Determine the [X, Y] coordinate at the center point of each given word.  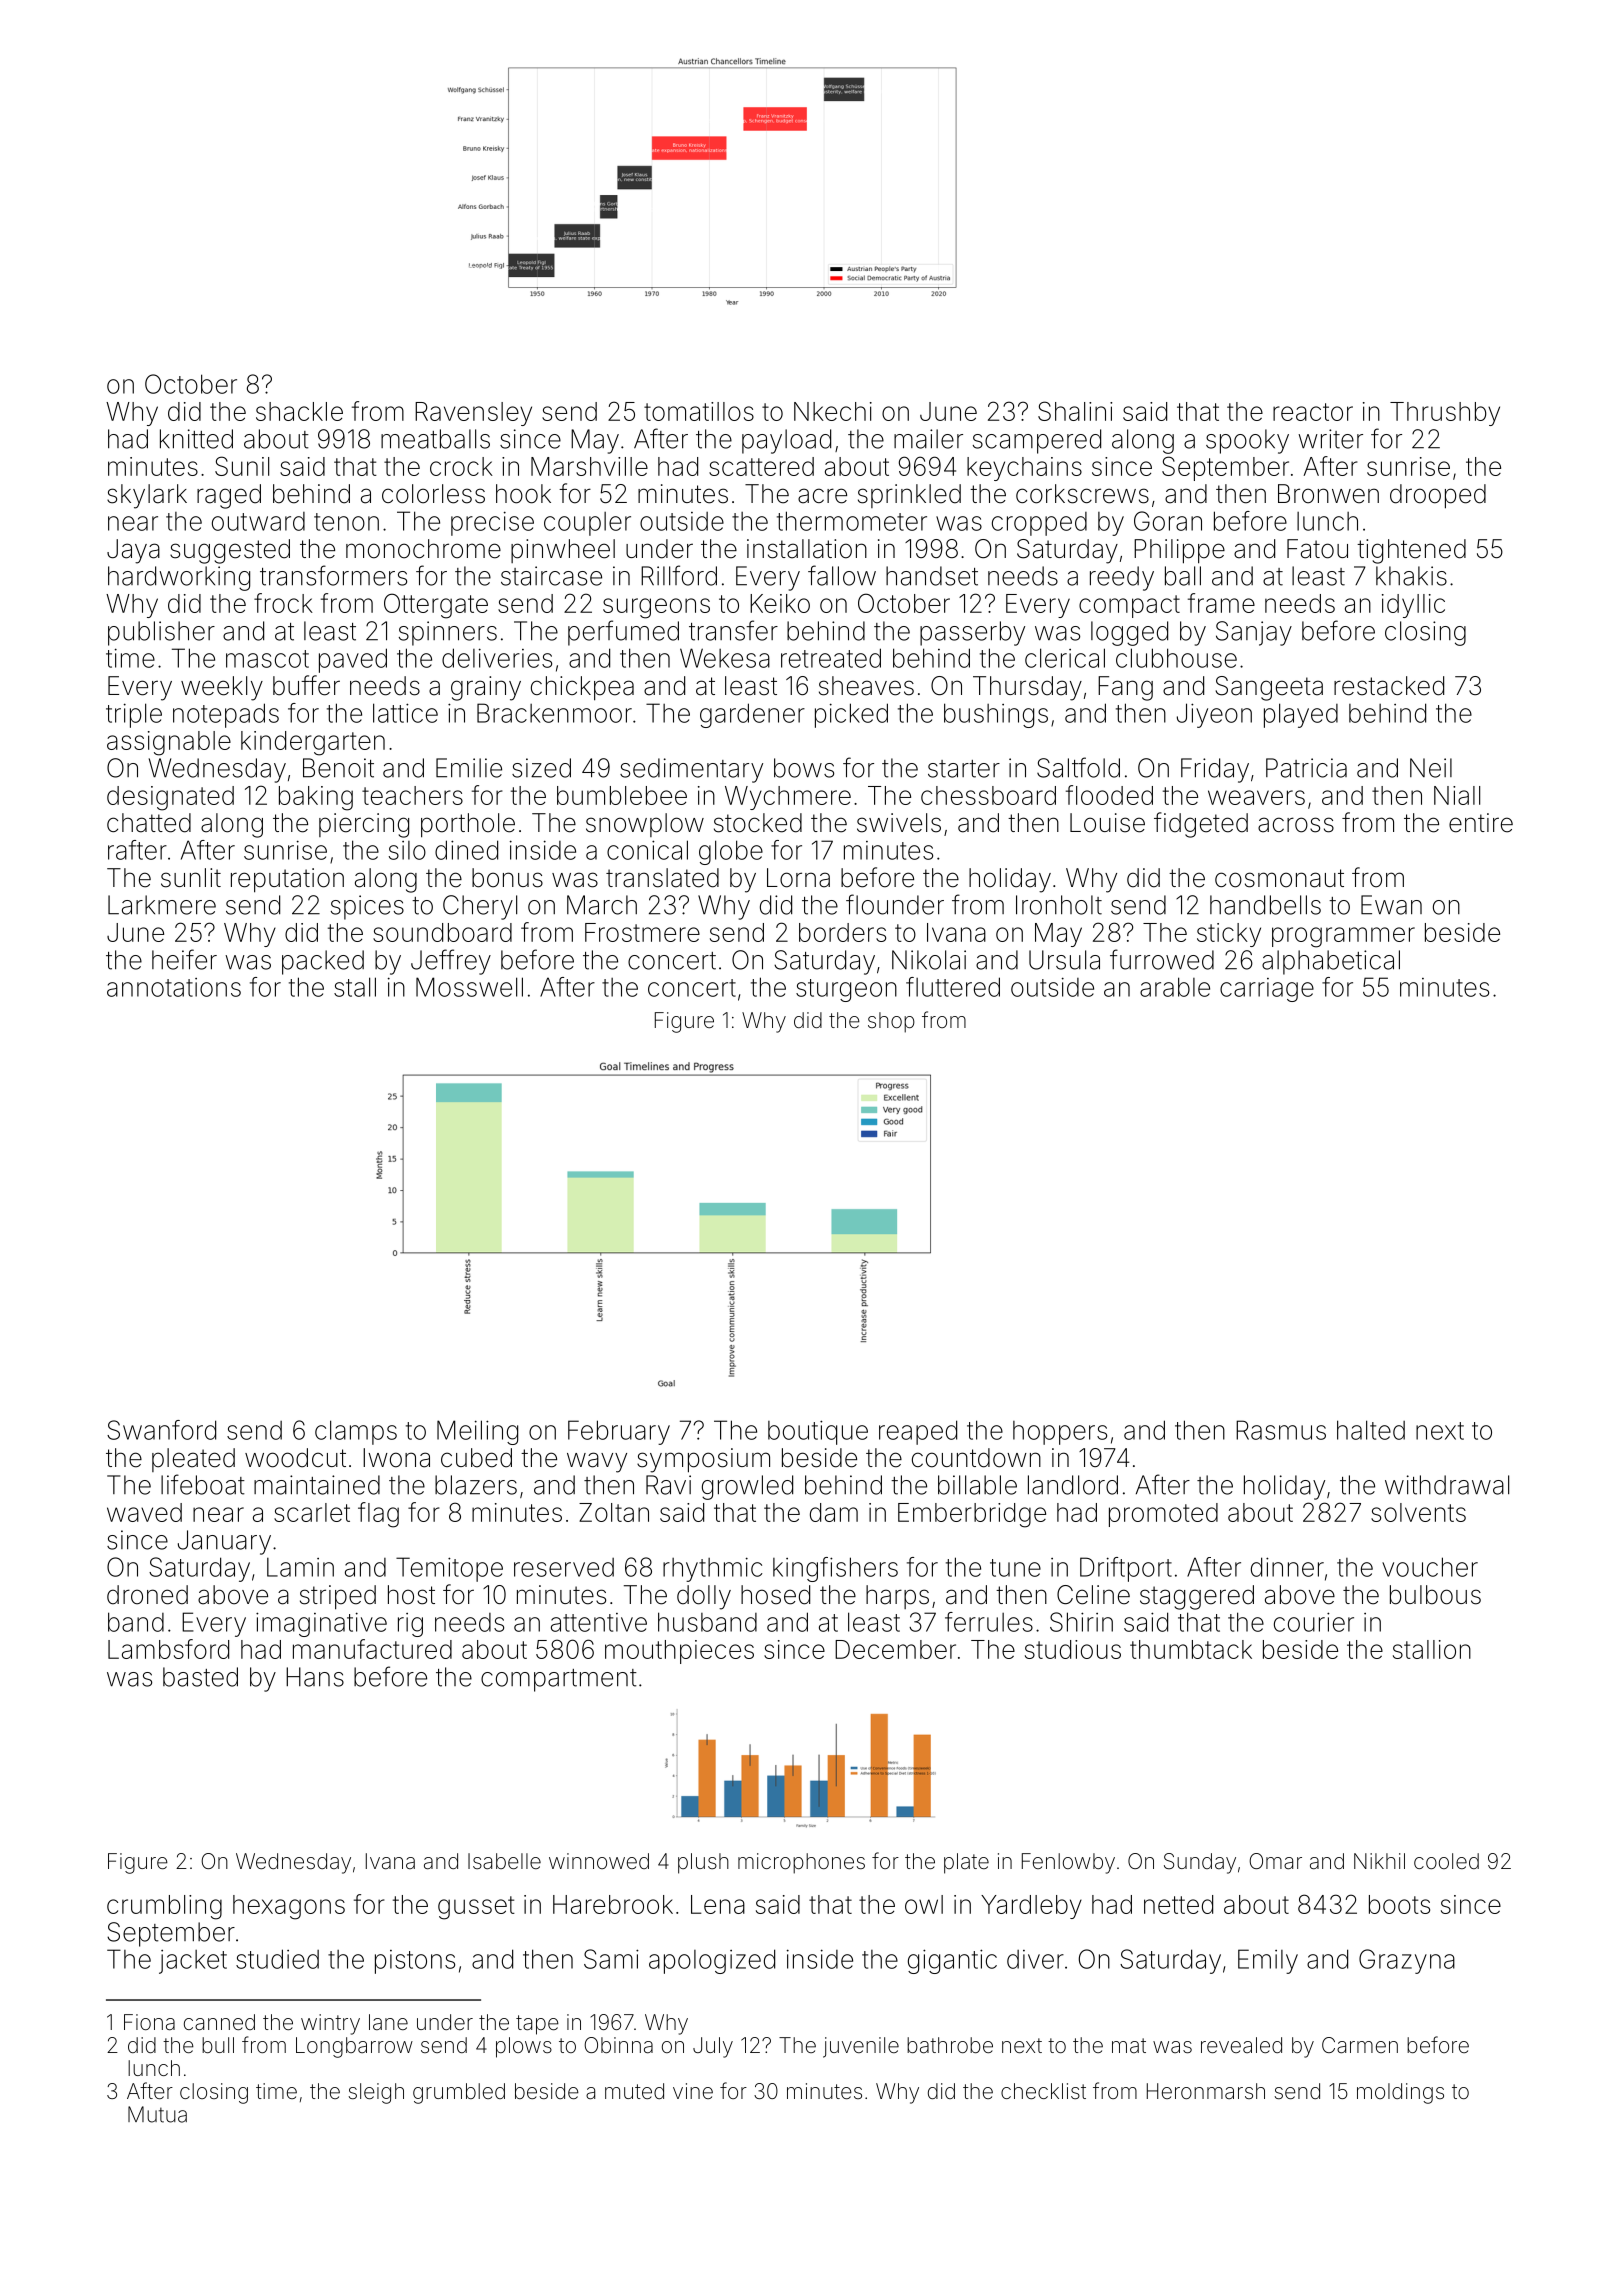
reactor [1313, 412]
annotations [174, 987]
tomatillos [699, 411]
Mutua [157, 2114]
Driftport [1126, 1569]
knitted [196, 439]
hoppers [1060, 1433]
